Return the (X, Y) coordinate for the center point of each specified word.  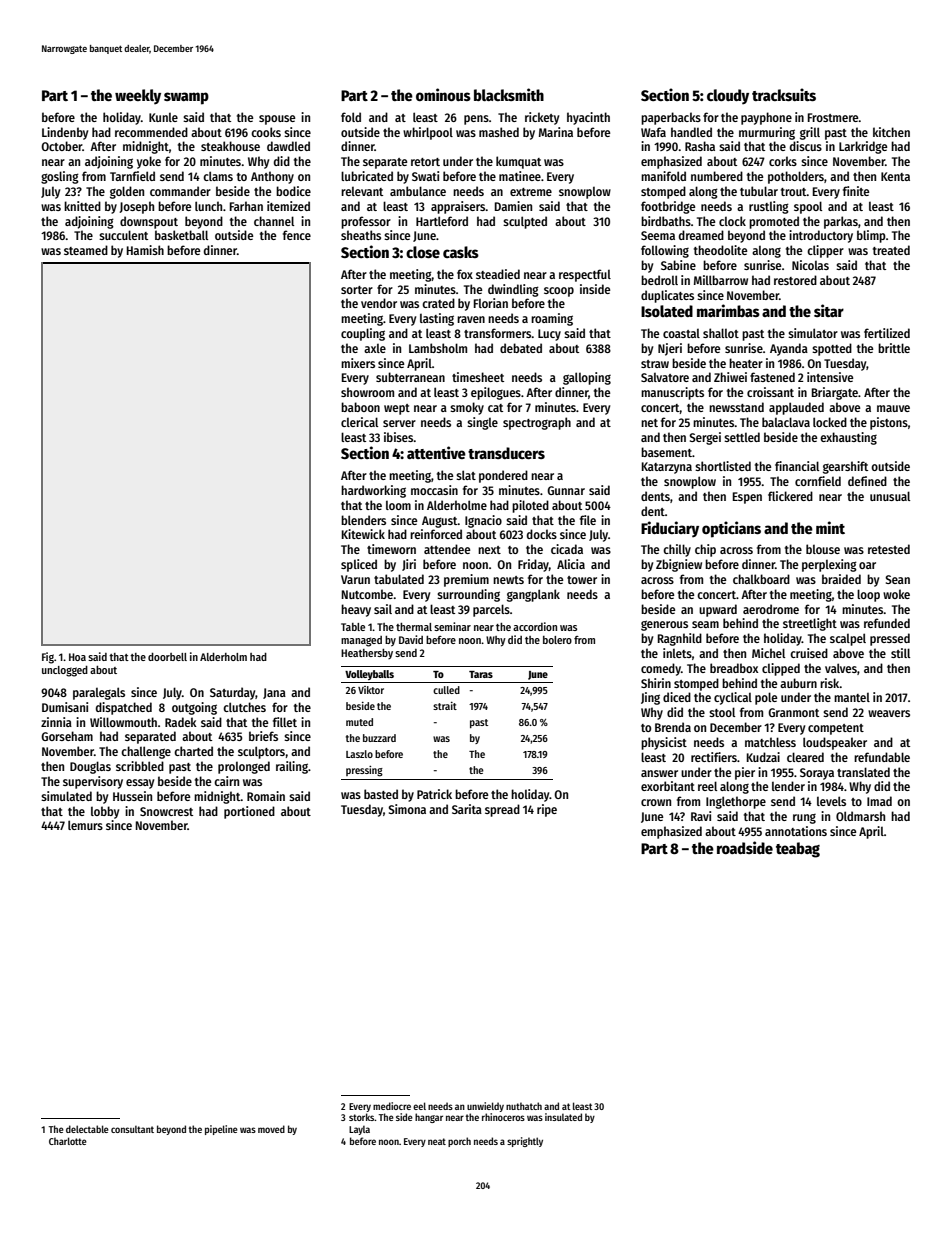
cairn (226, 781)
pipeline (221, 1130)
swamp (186, 98)
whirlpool (428, 133)
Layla (359, 1130)
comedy (661, 669)
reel (707, 786)
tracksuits (784, 94)
